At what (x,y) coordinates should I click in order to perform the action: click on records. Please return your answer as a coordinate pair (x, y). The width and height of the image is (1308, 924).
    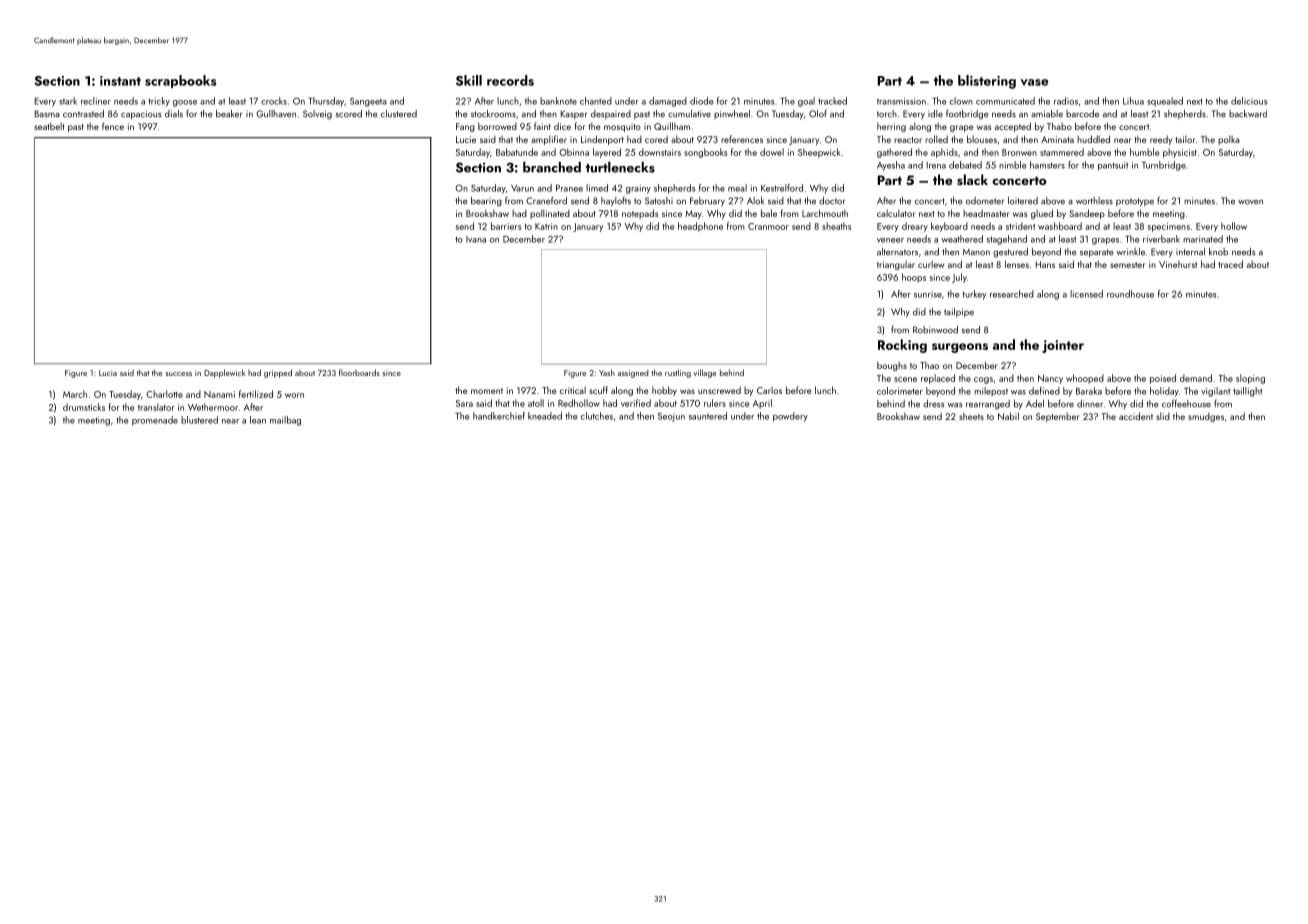
    Looking at the image, I should click on (510, 80).
